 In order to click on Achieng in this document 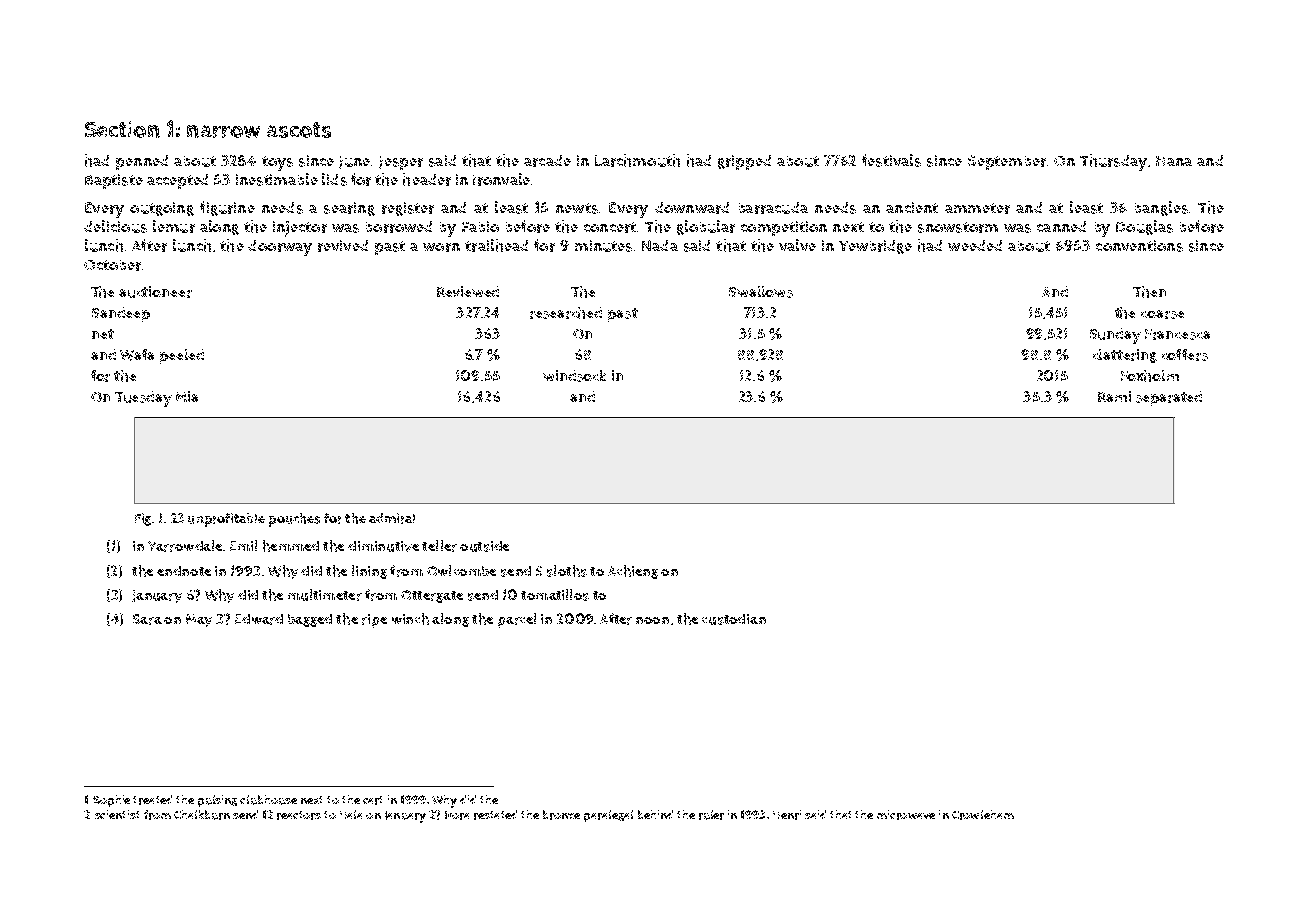, I will do `click(633, 572)`.
